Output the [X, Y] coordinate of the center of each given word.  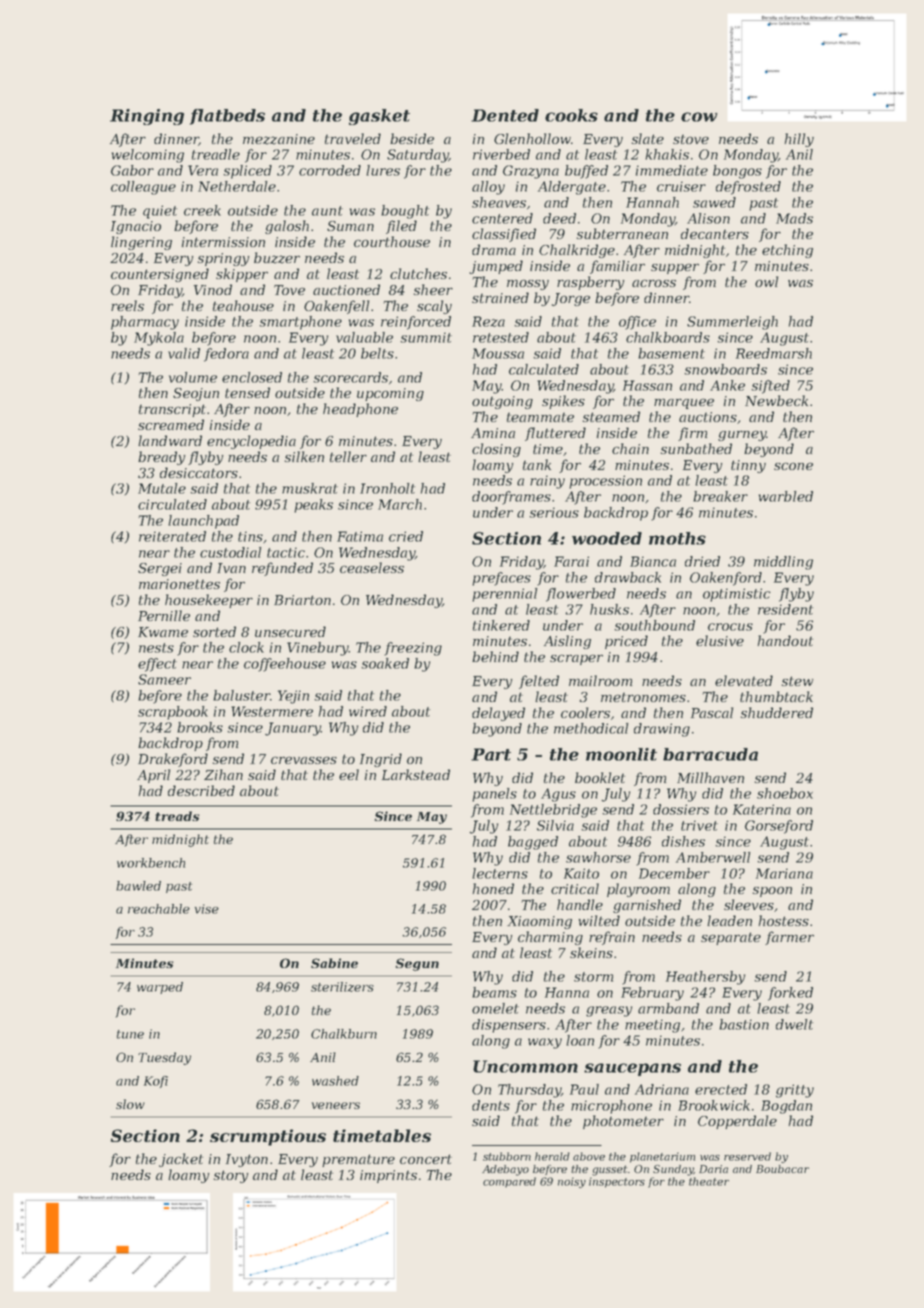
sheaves [499, 202]
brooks [200, 727]
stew [797, 681]
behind [495, 656]
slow [130, 1104]
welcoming [148, 156]
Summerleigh [732, 323]
